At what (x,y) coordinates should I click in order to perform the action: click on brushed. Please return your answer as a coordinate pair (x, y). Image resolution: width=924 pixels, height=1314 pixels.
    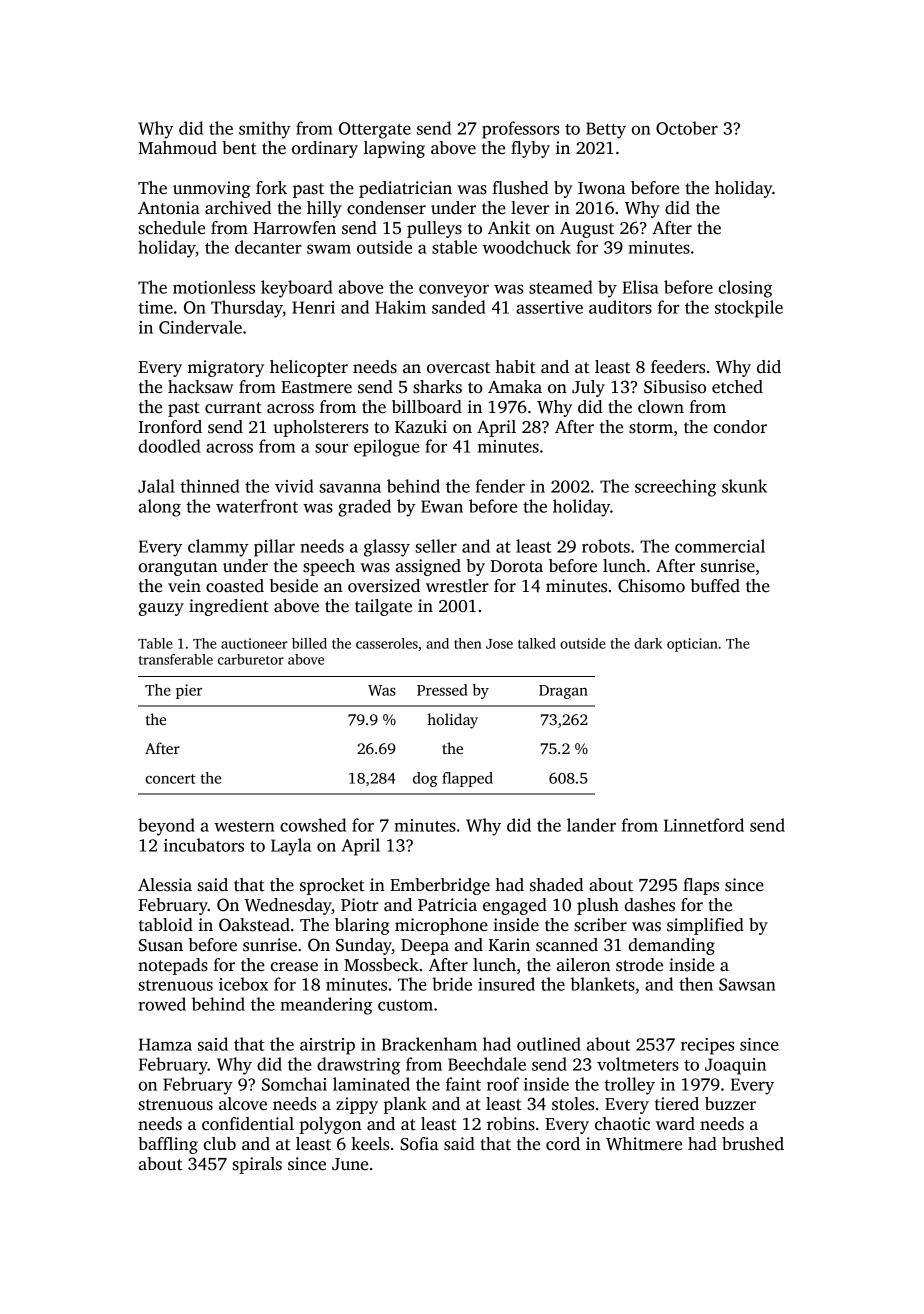
    Looking at the image, I should click on (753, 1144).
